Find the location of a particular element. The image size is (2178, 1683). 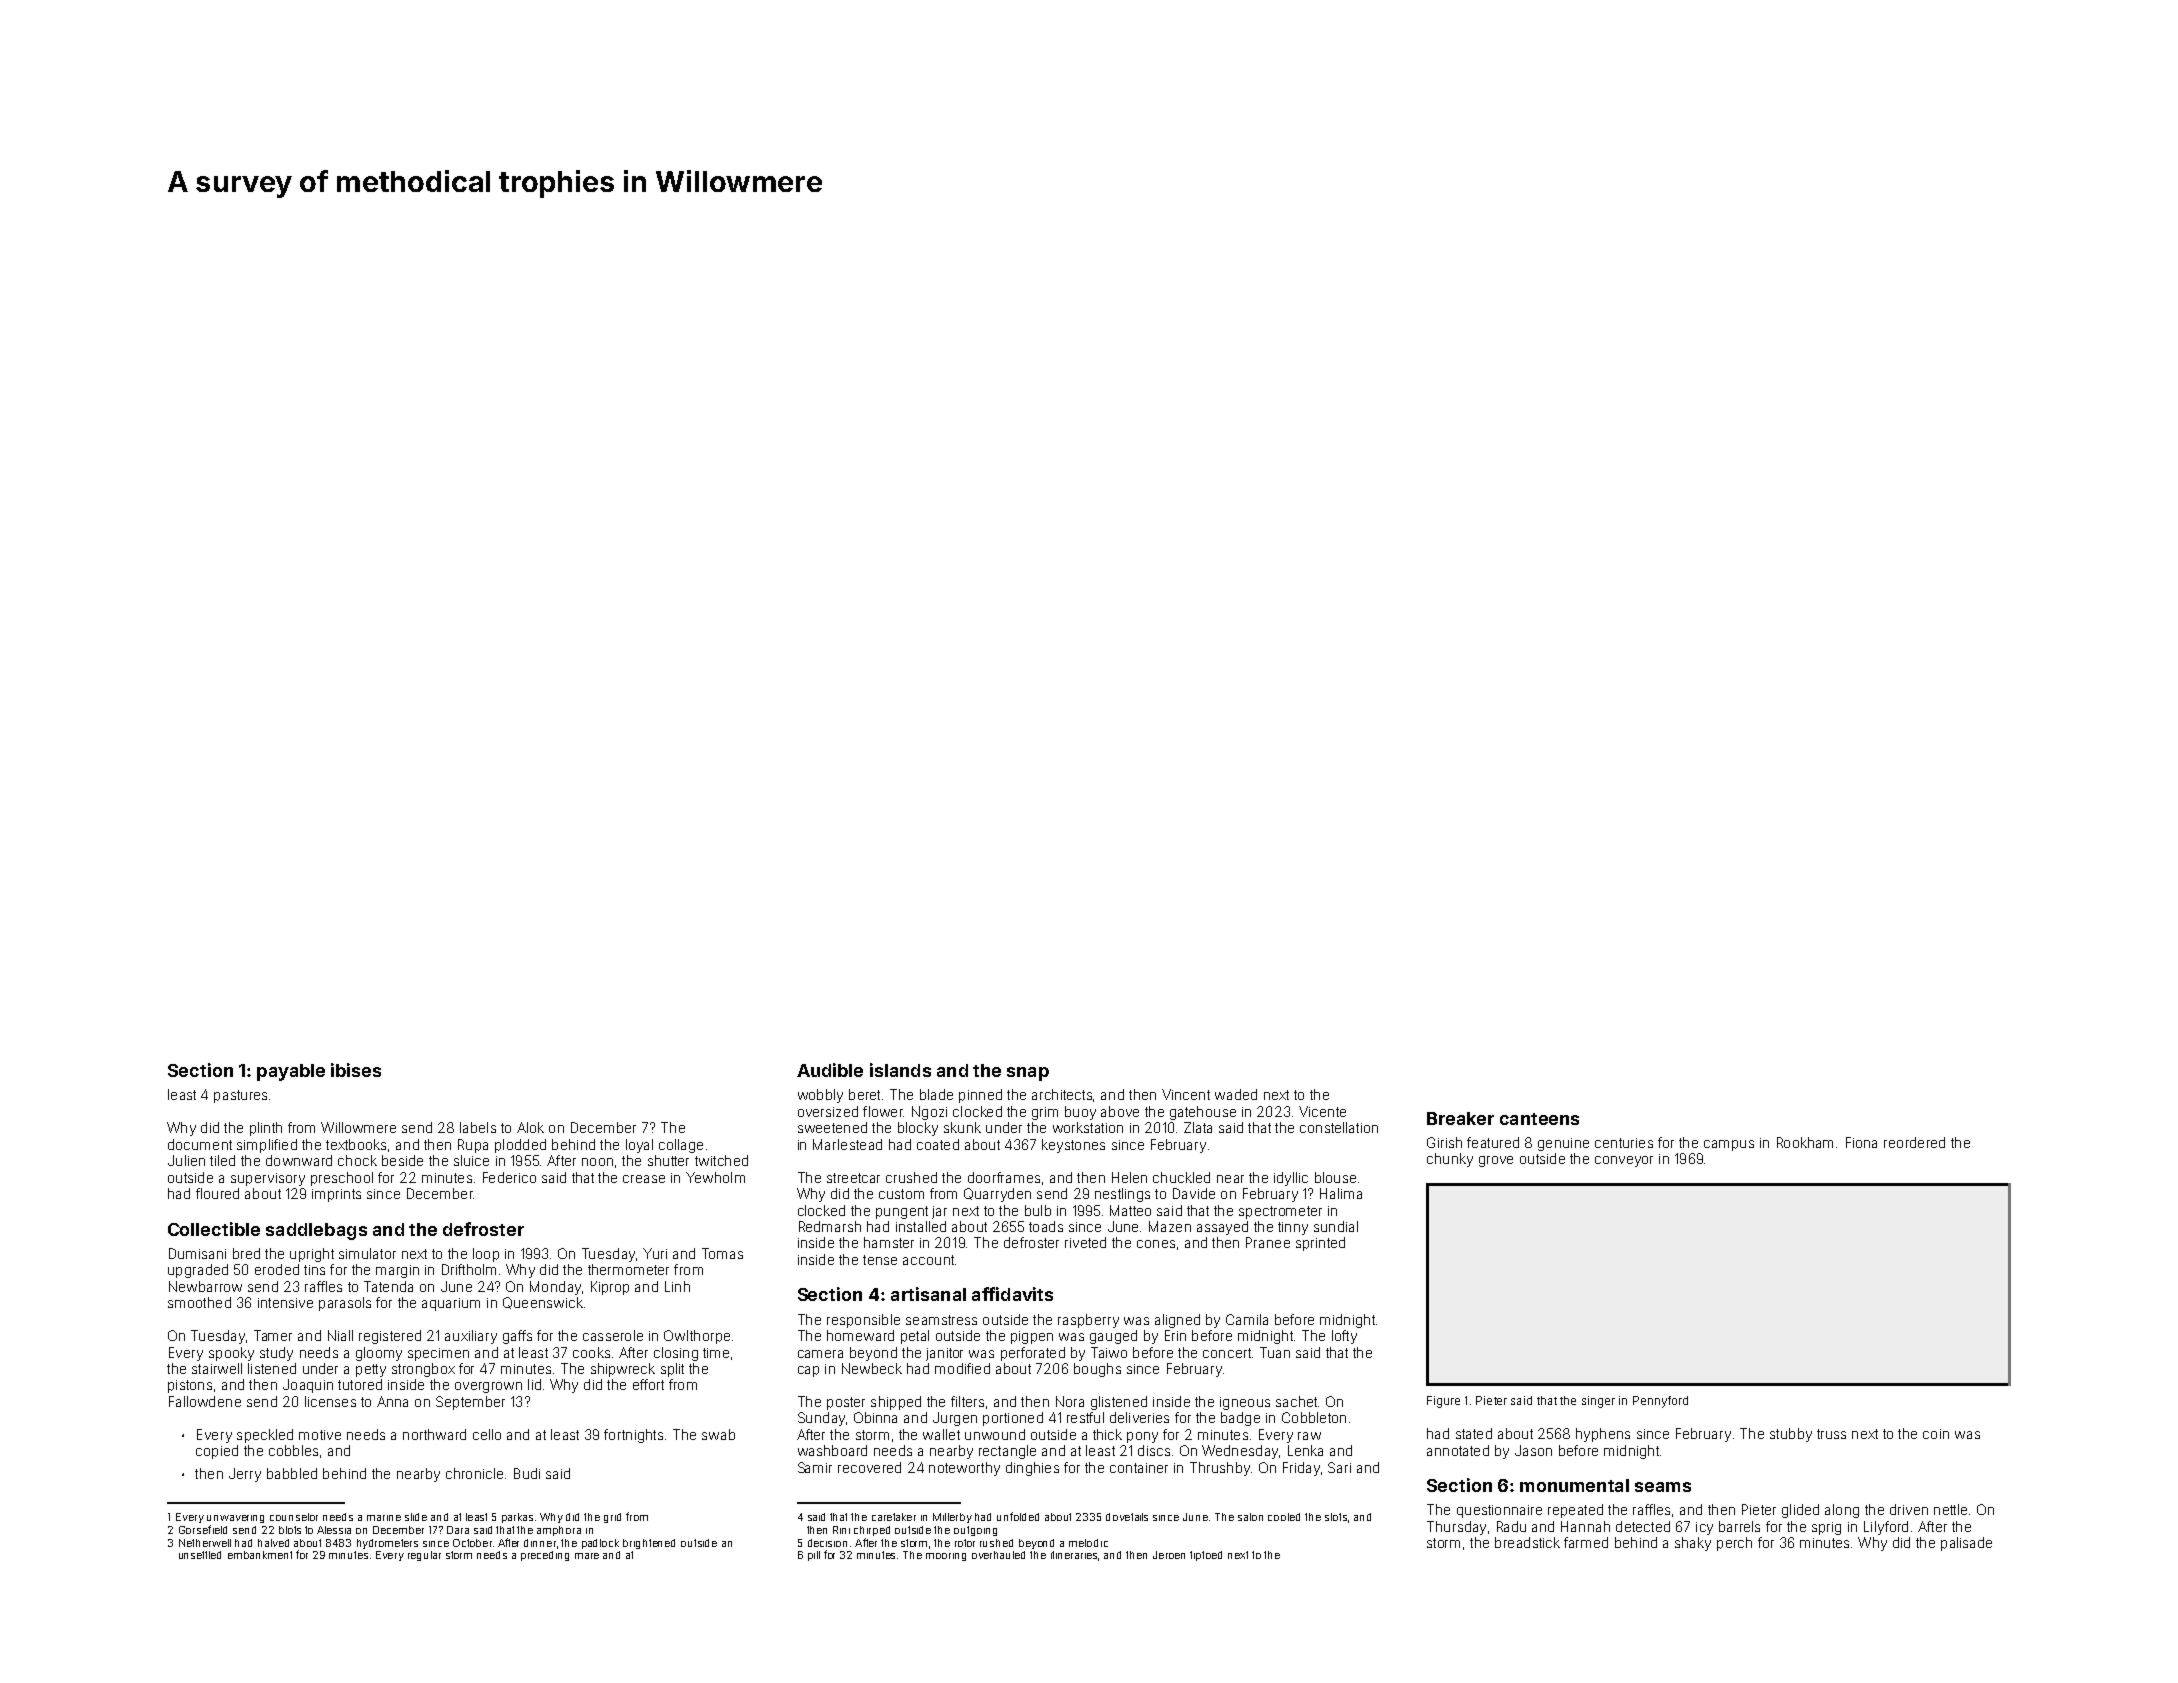

payable is located at coordinates (291, 1072).
